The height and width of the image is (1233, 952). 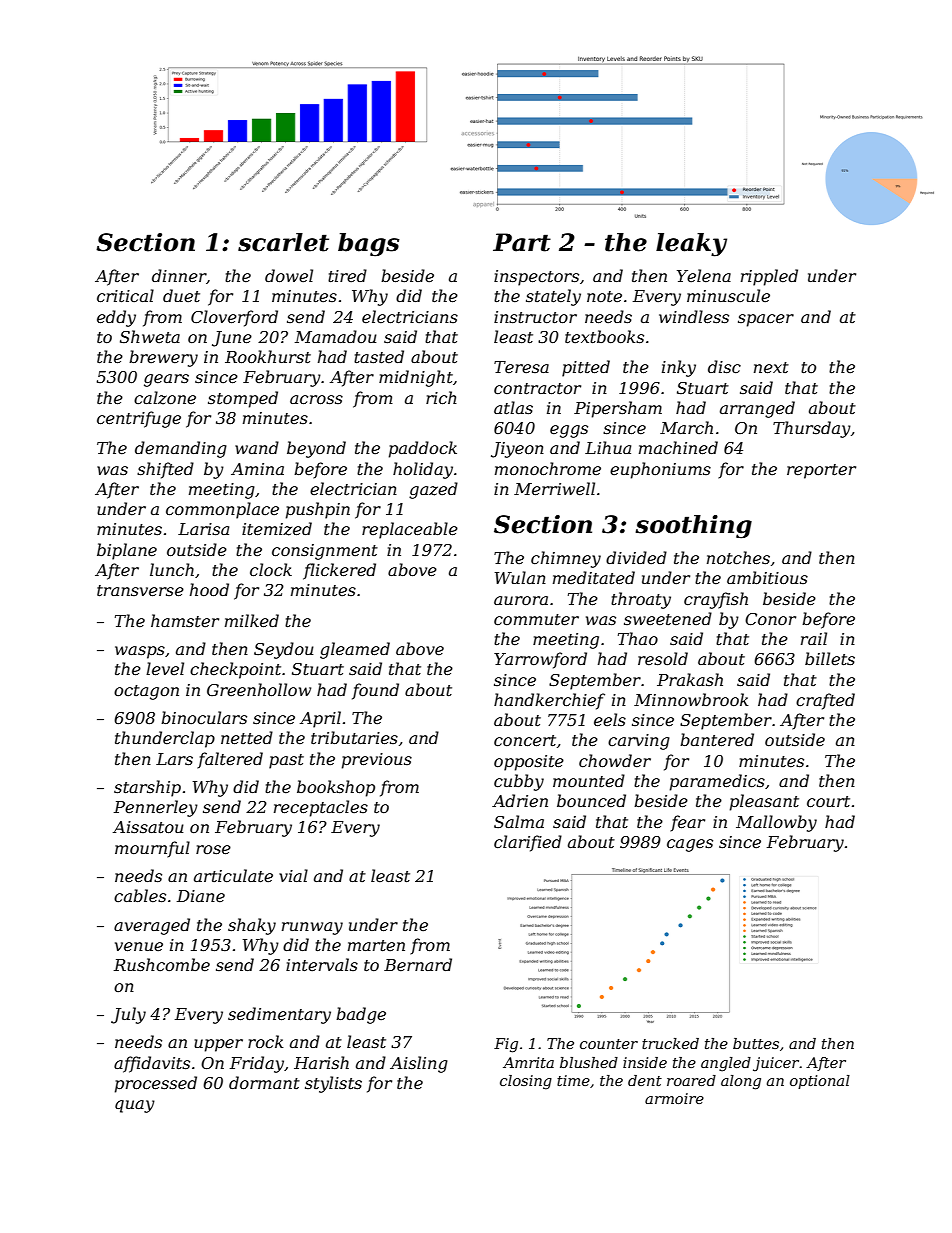 What do you see at coordinates (181, 449) in the image?
I see `demanding` at bounding box center [181, 449].
